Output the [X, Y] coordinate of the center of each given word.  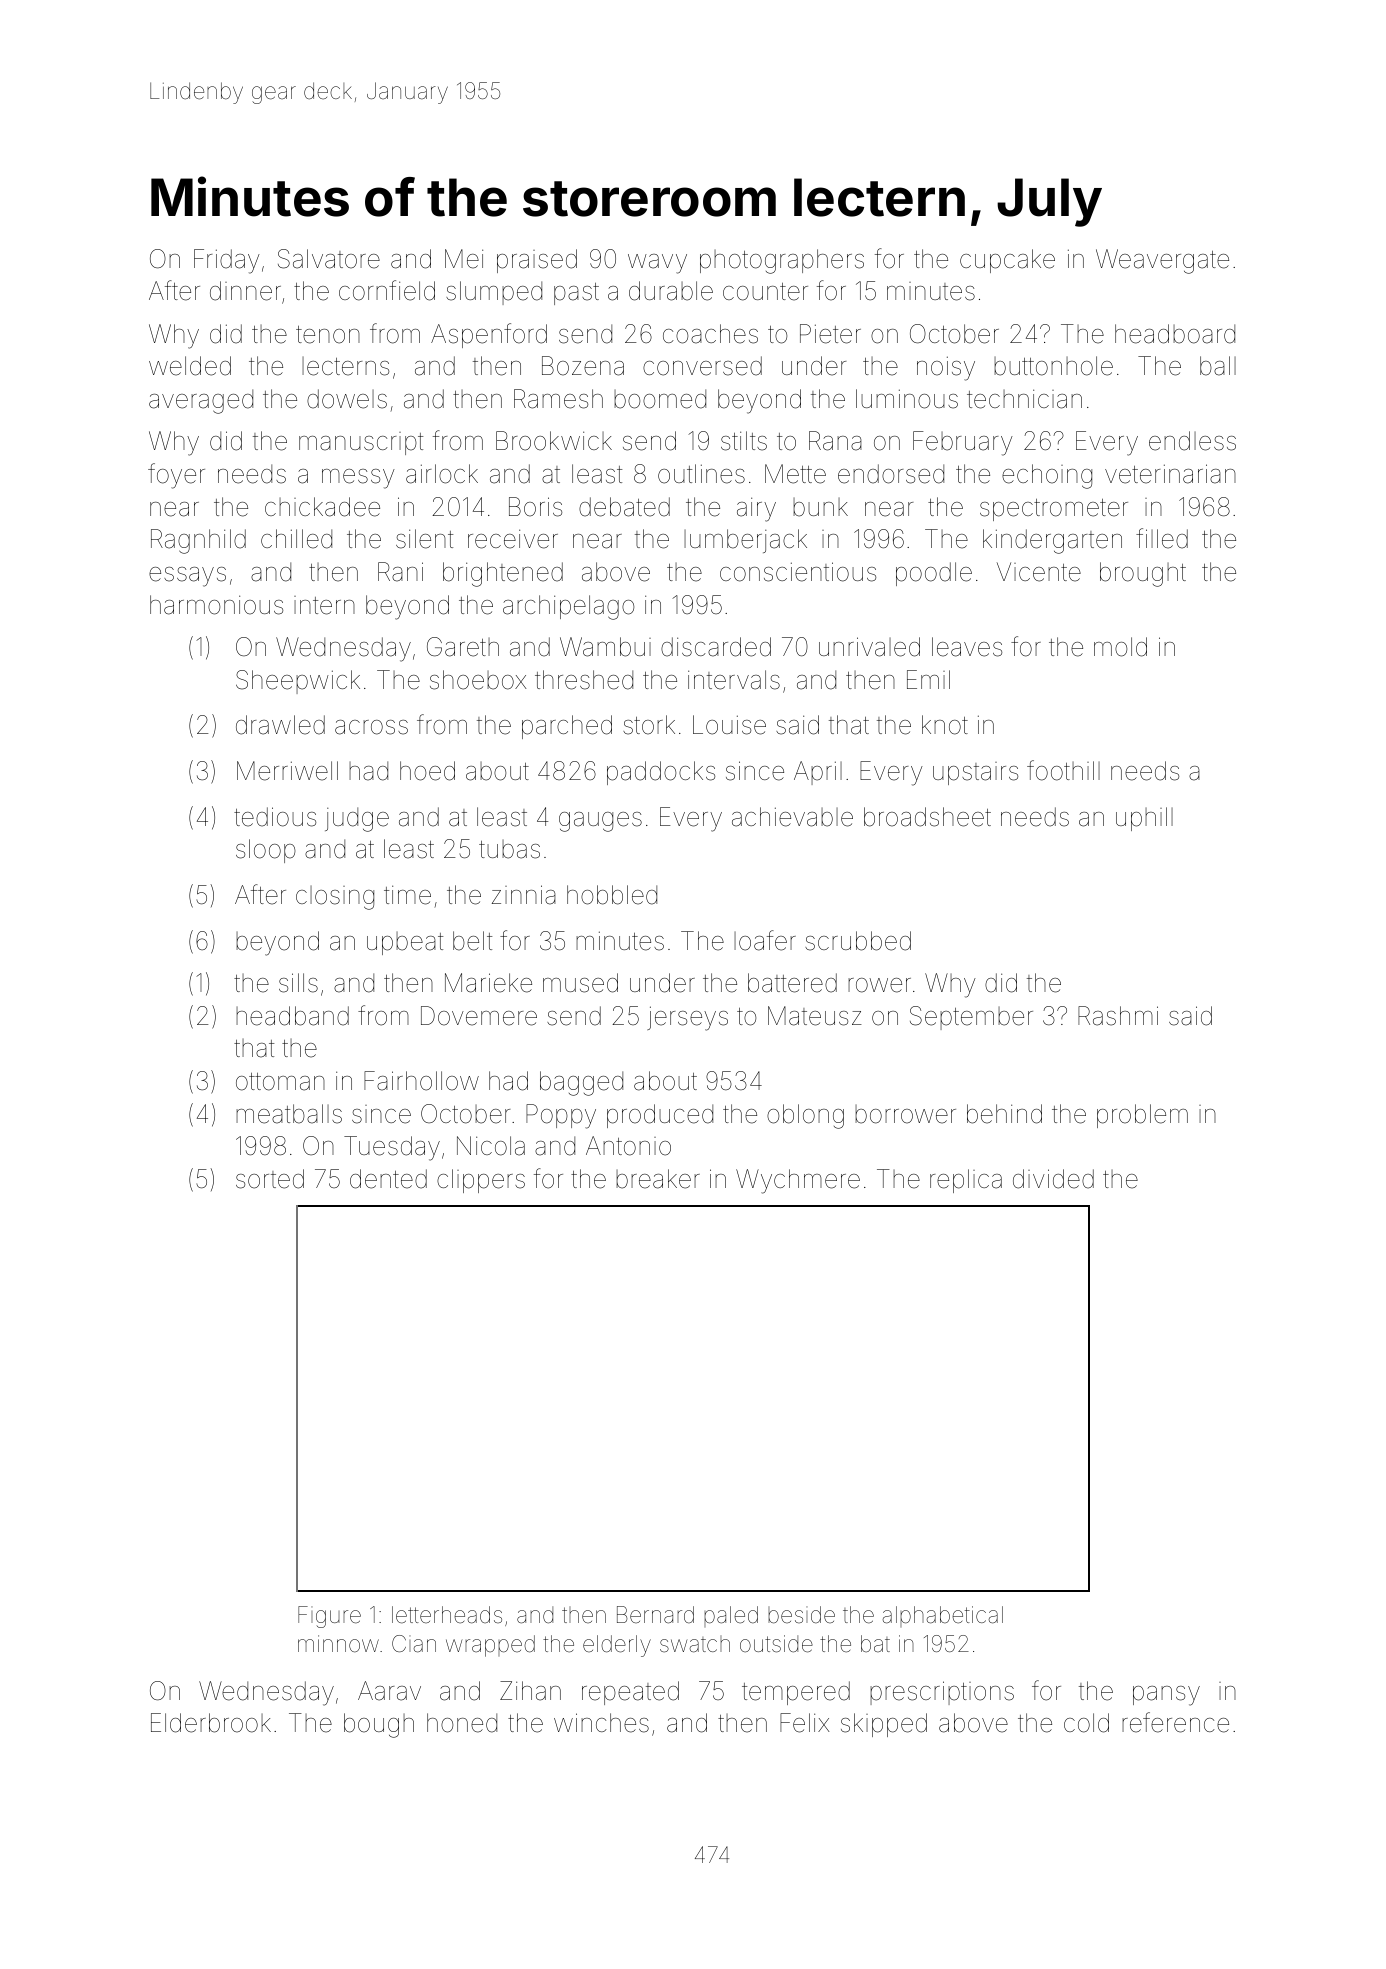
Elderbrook [211, 1723]
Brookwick [554, 441]
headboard [1175, 334]
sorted [270, 1179]
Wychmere [798, 1181]
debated [624, 507]
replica [966, 1181]
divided [1053, 1179]
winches [601, 1723]
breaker [658, 1179]
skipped [884, 1725]
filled [1162, 538]
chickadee [322, 507]
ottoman [280, 1082]
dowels [347, 399]
